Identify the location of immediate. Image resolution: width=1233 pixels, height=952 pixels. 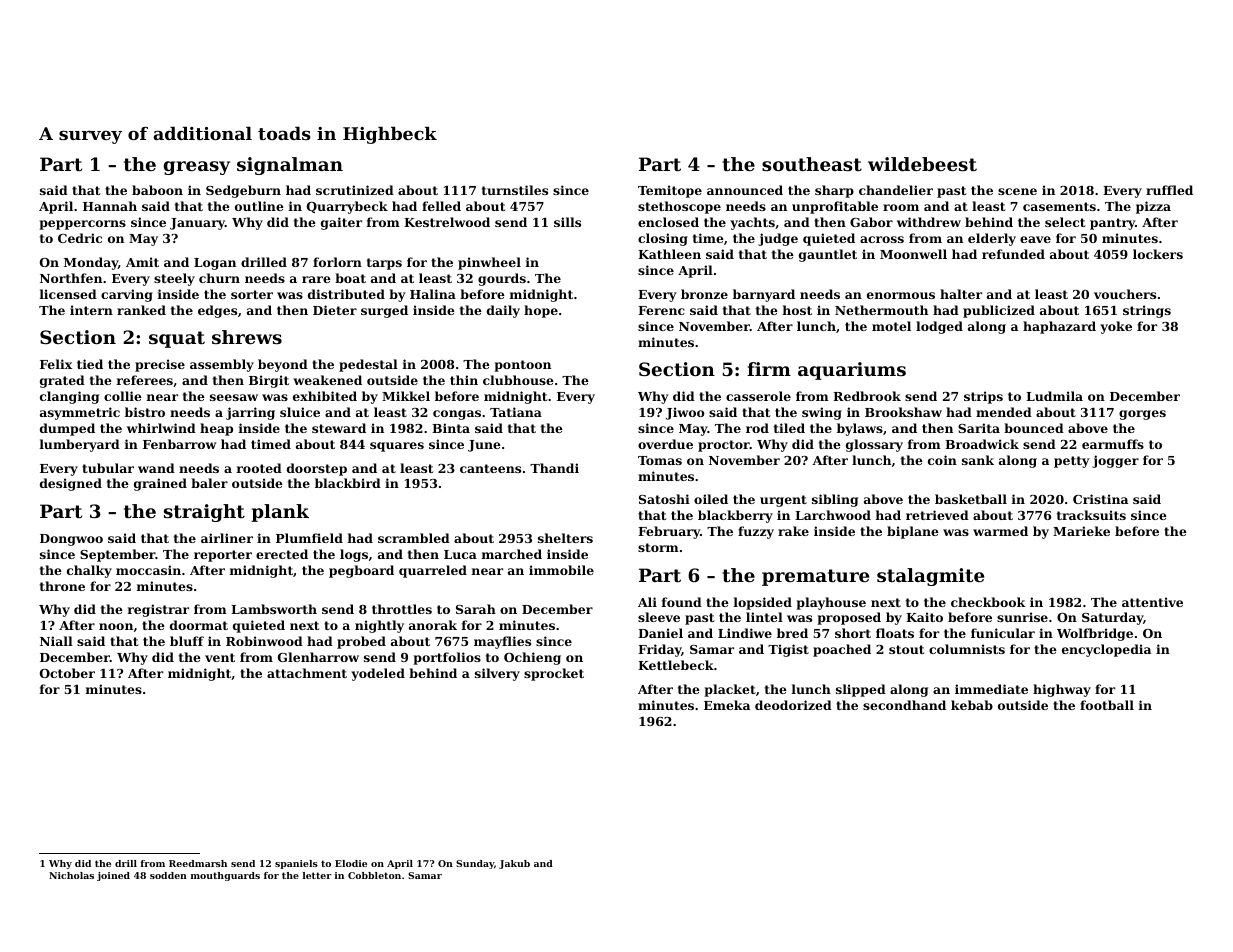
(991, 689).
